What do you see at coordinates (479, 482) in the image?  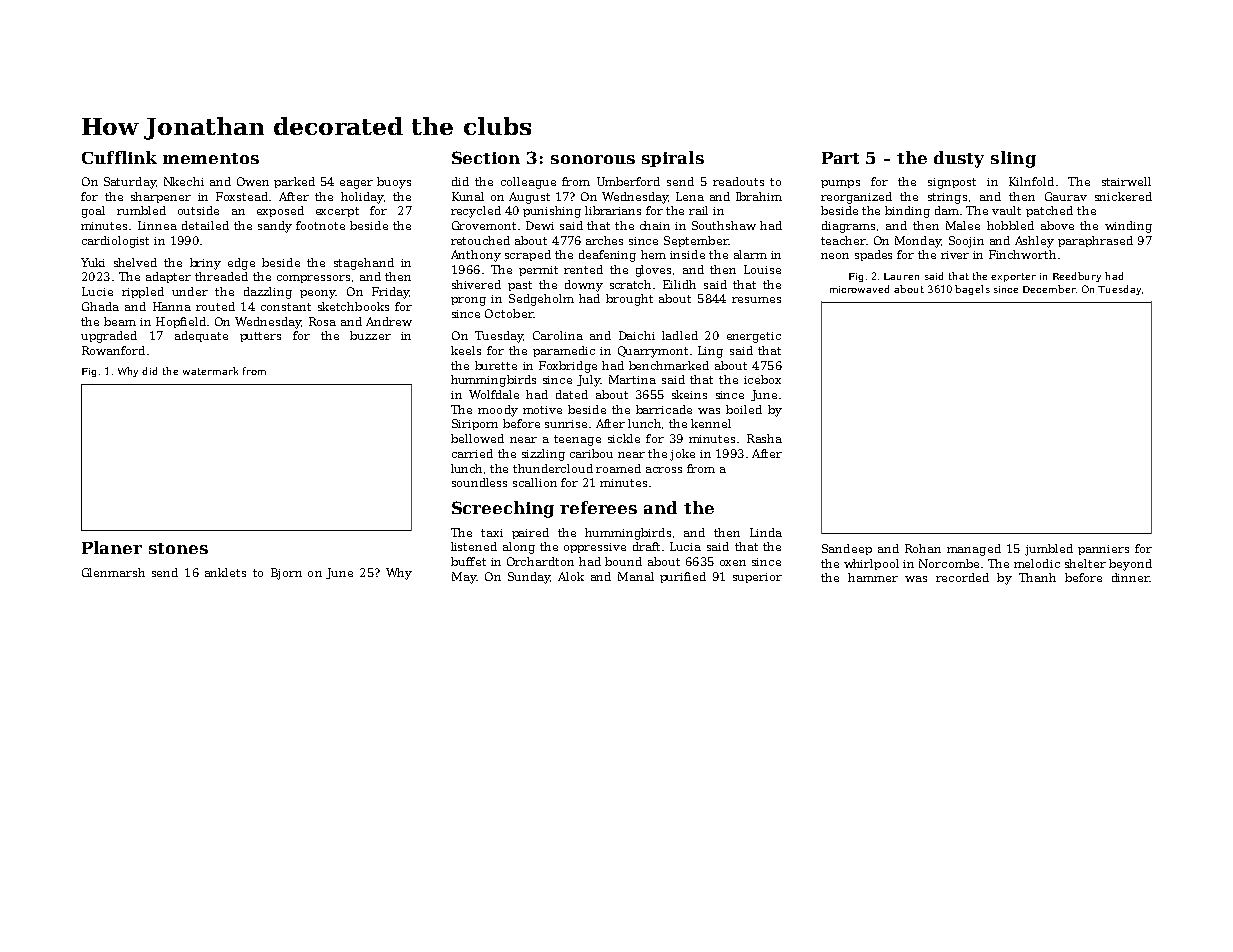 I see `soundless` at bounding box center [479, 482].
